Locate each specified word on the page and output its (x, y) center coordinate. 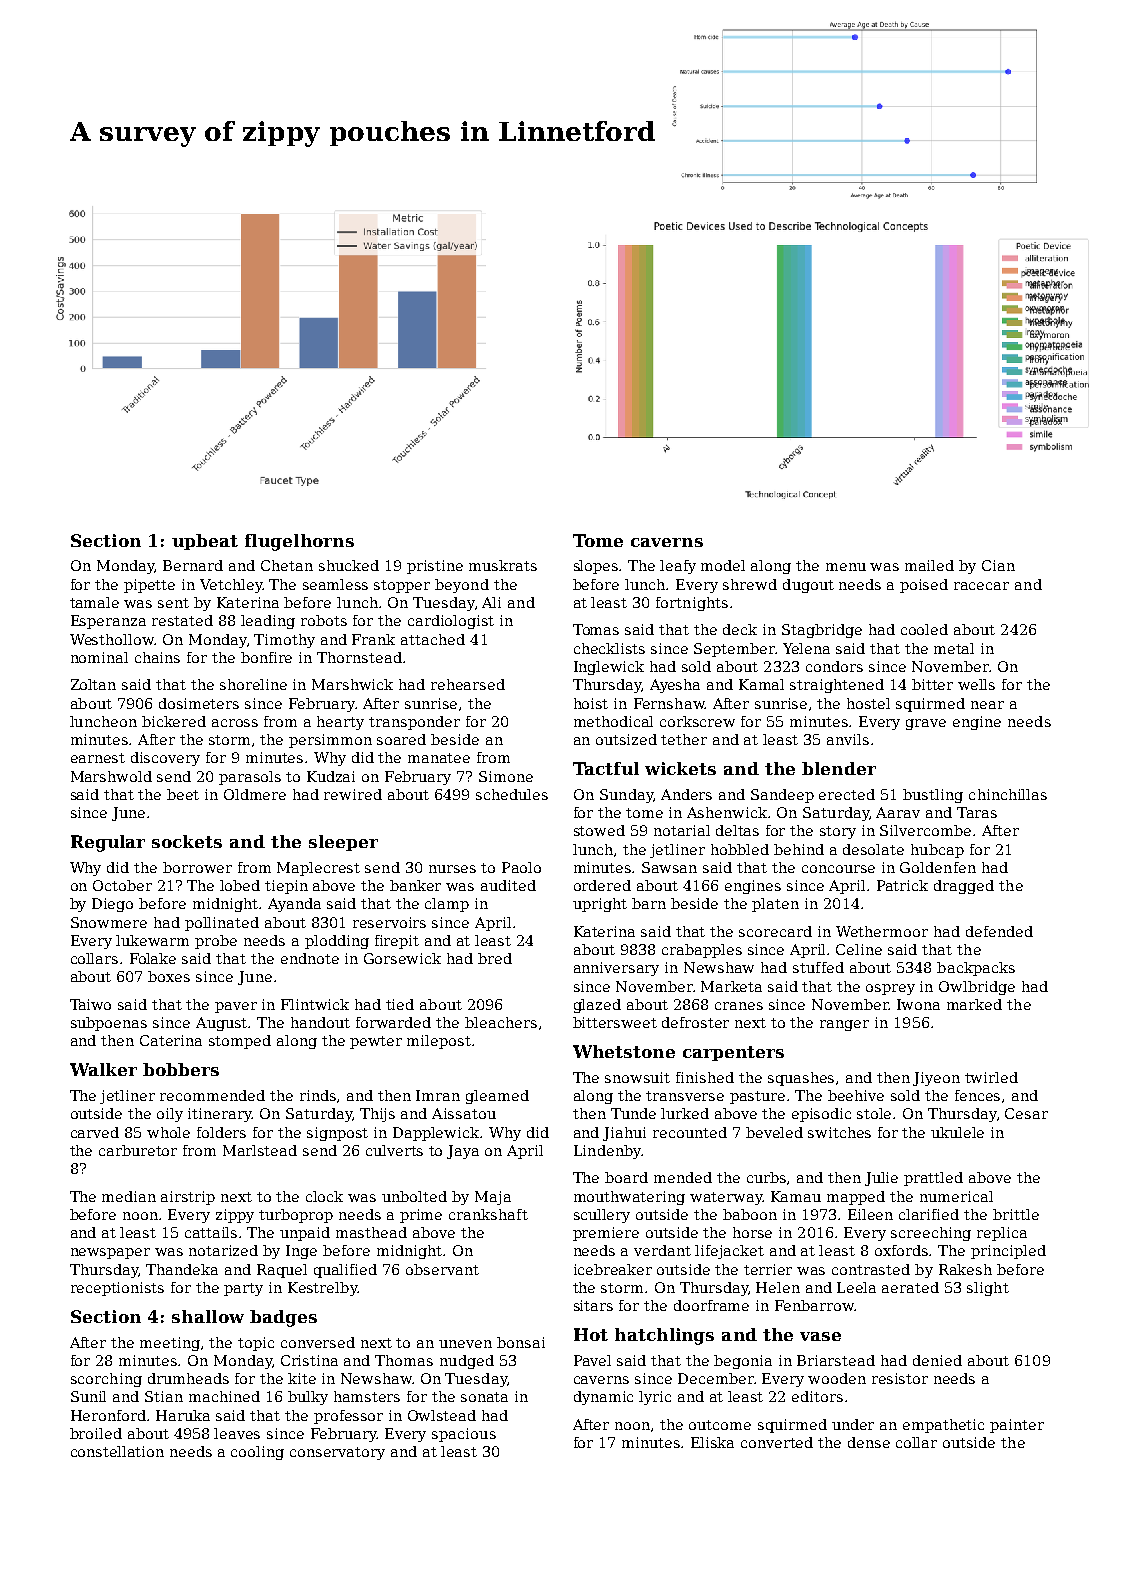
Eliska (712, 1442)
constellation (117, 1451)
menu (846, 567)
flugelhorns (299, 542)
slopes (597, 567)
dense (869, 1442)
